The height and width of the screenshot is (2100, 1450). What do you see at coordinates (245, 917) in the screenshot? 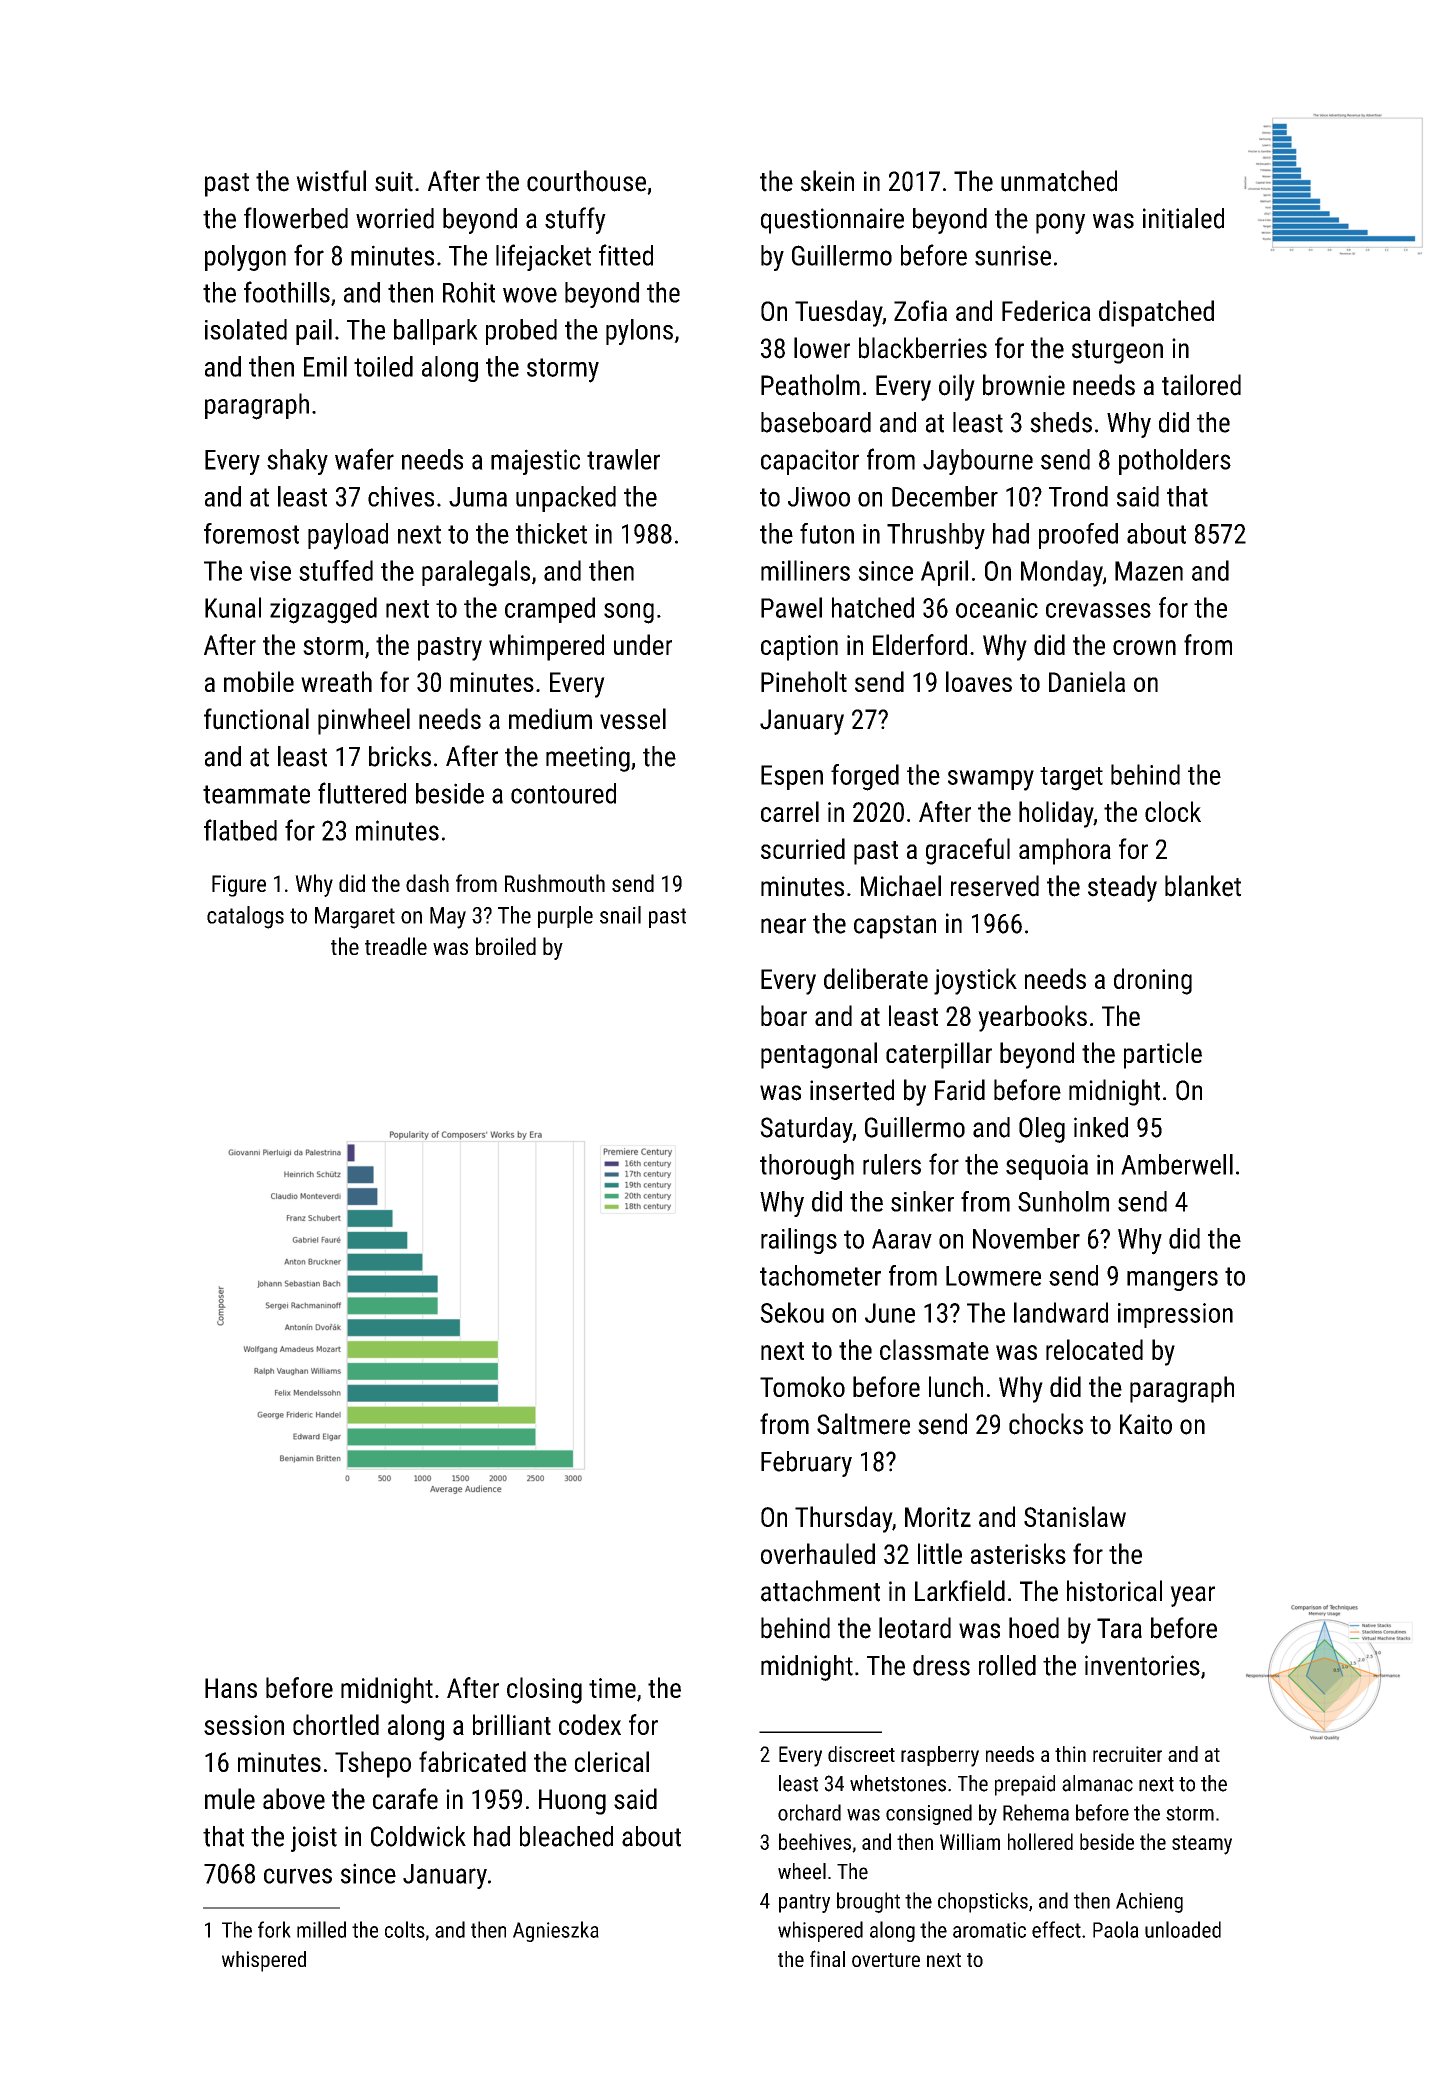
I see `catalogs` at bounding box center [245, 917].
